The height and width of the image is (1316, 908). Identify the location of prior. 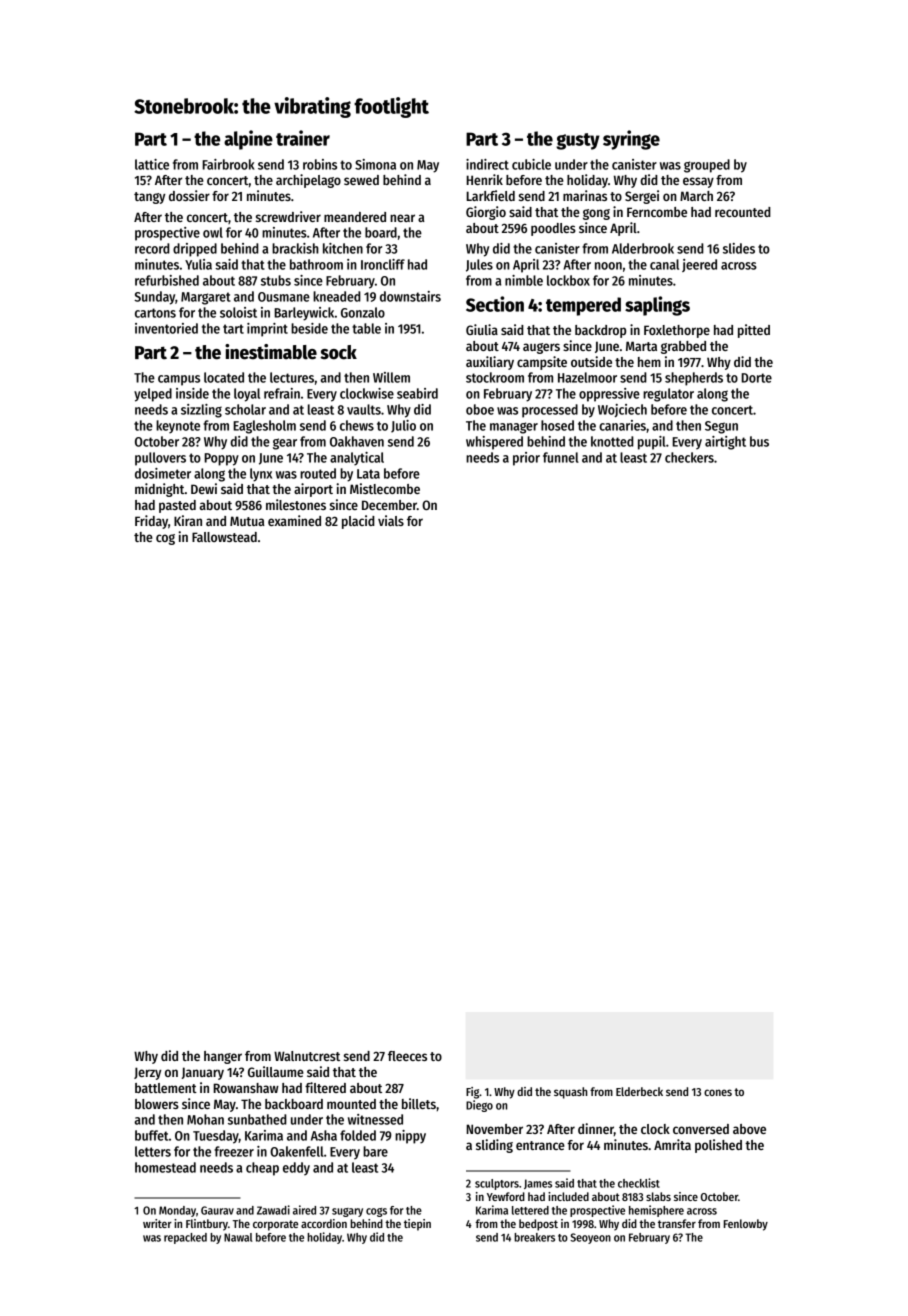
(526, 459).
